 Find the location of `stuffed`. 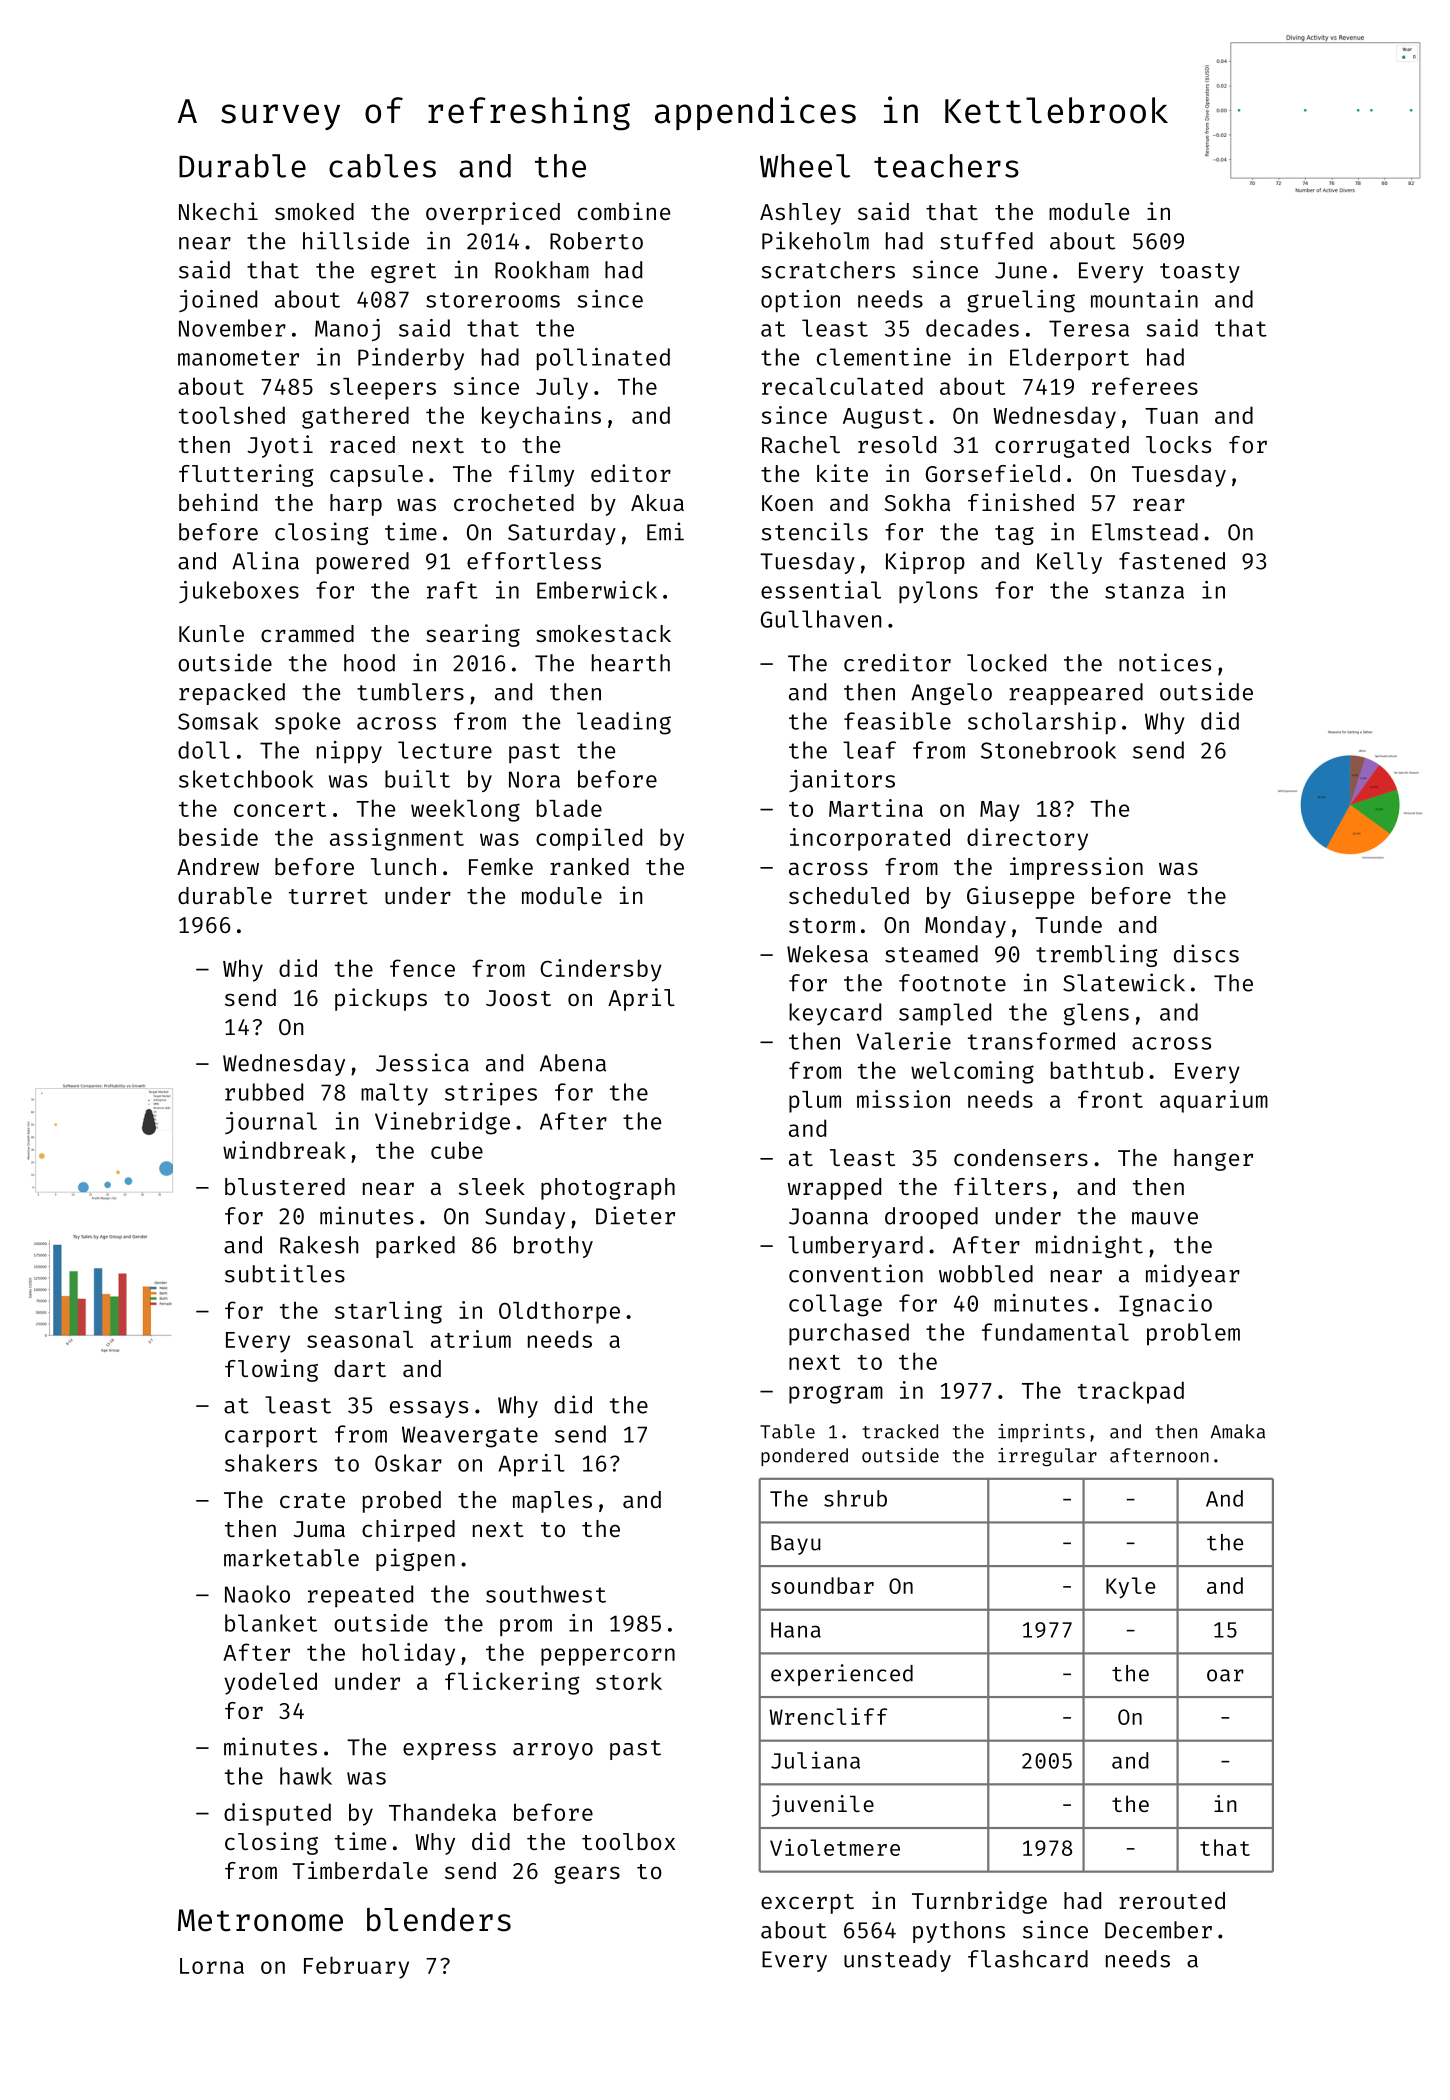

stuffed is located at coordinates (986, 241).
